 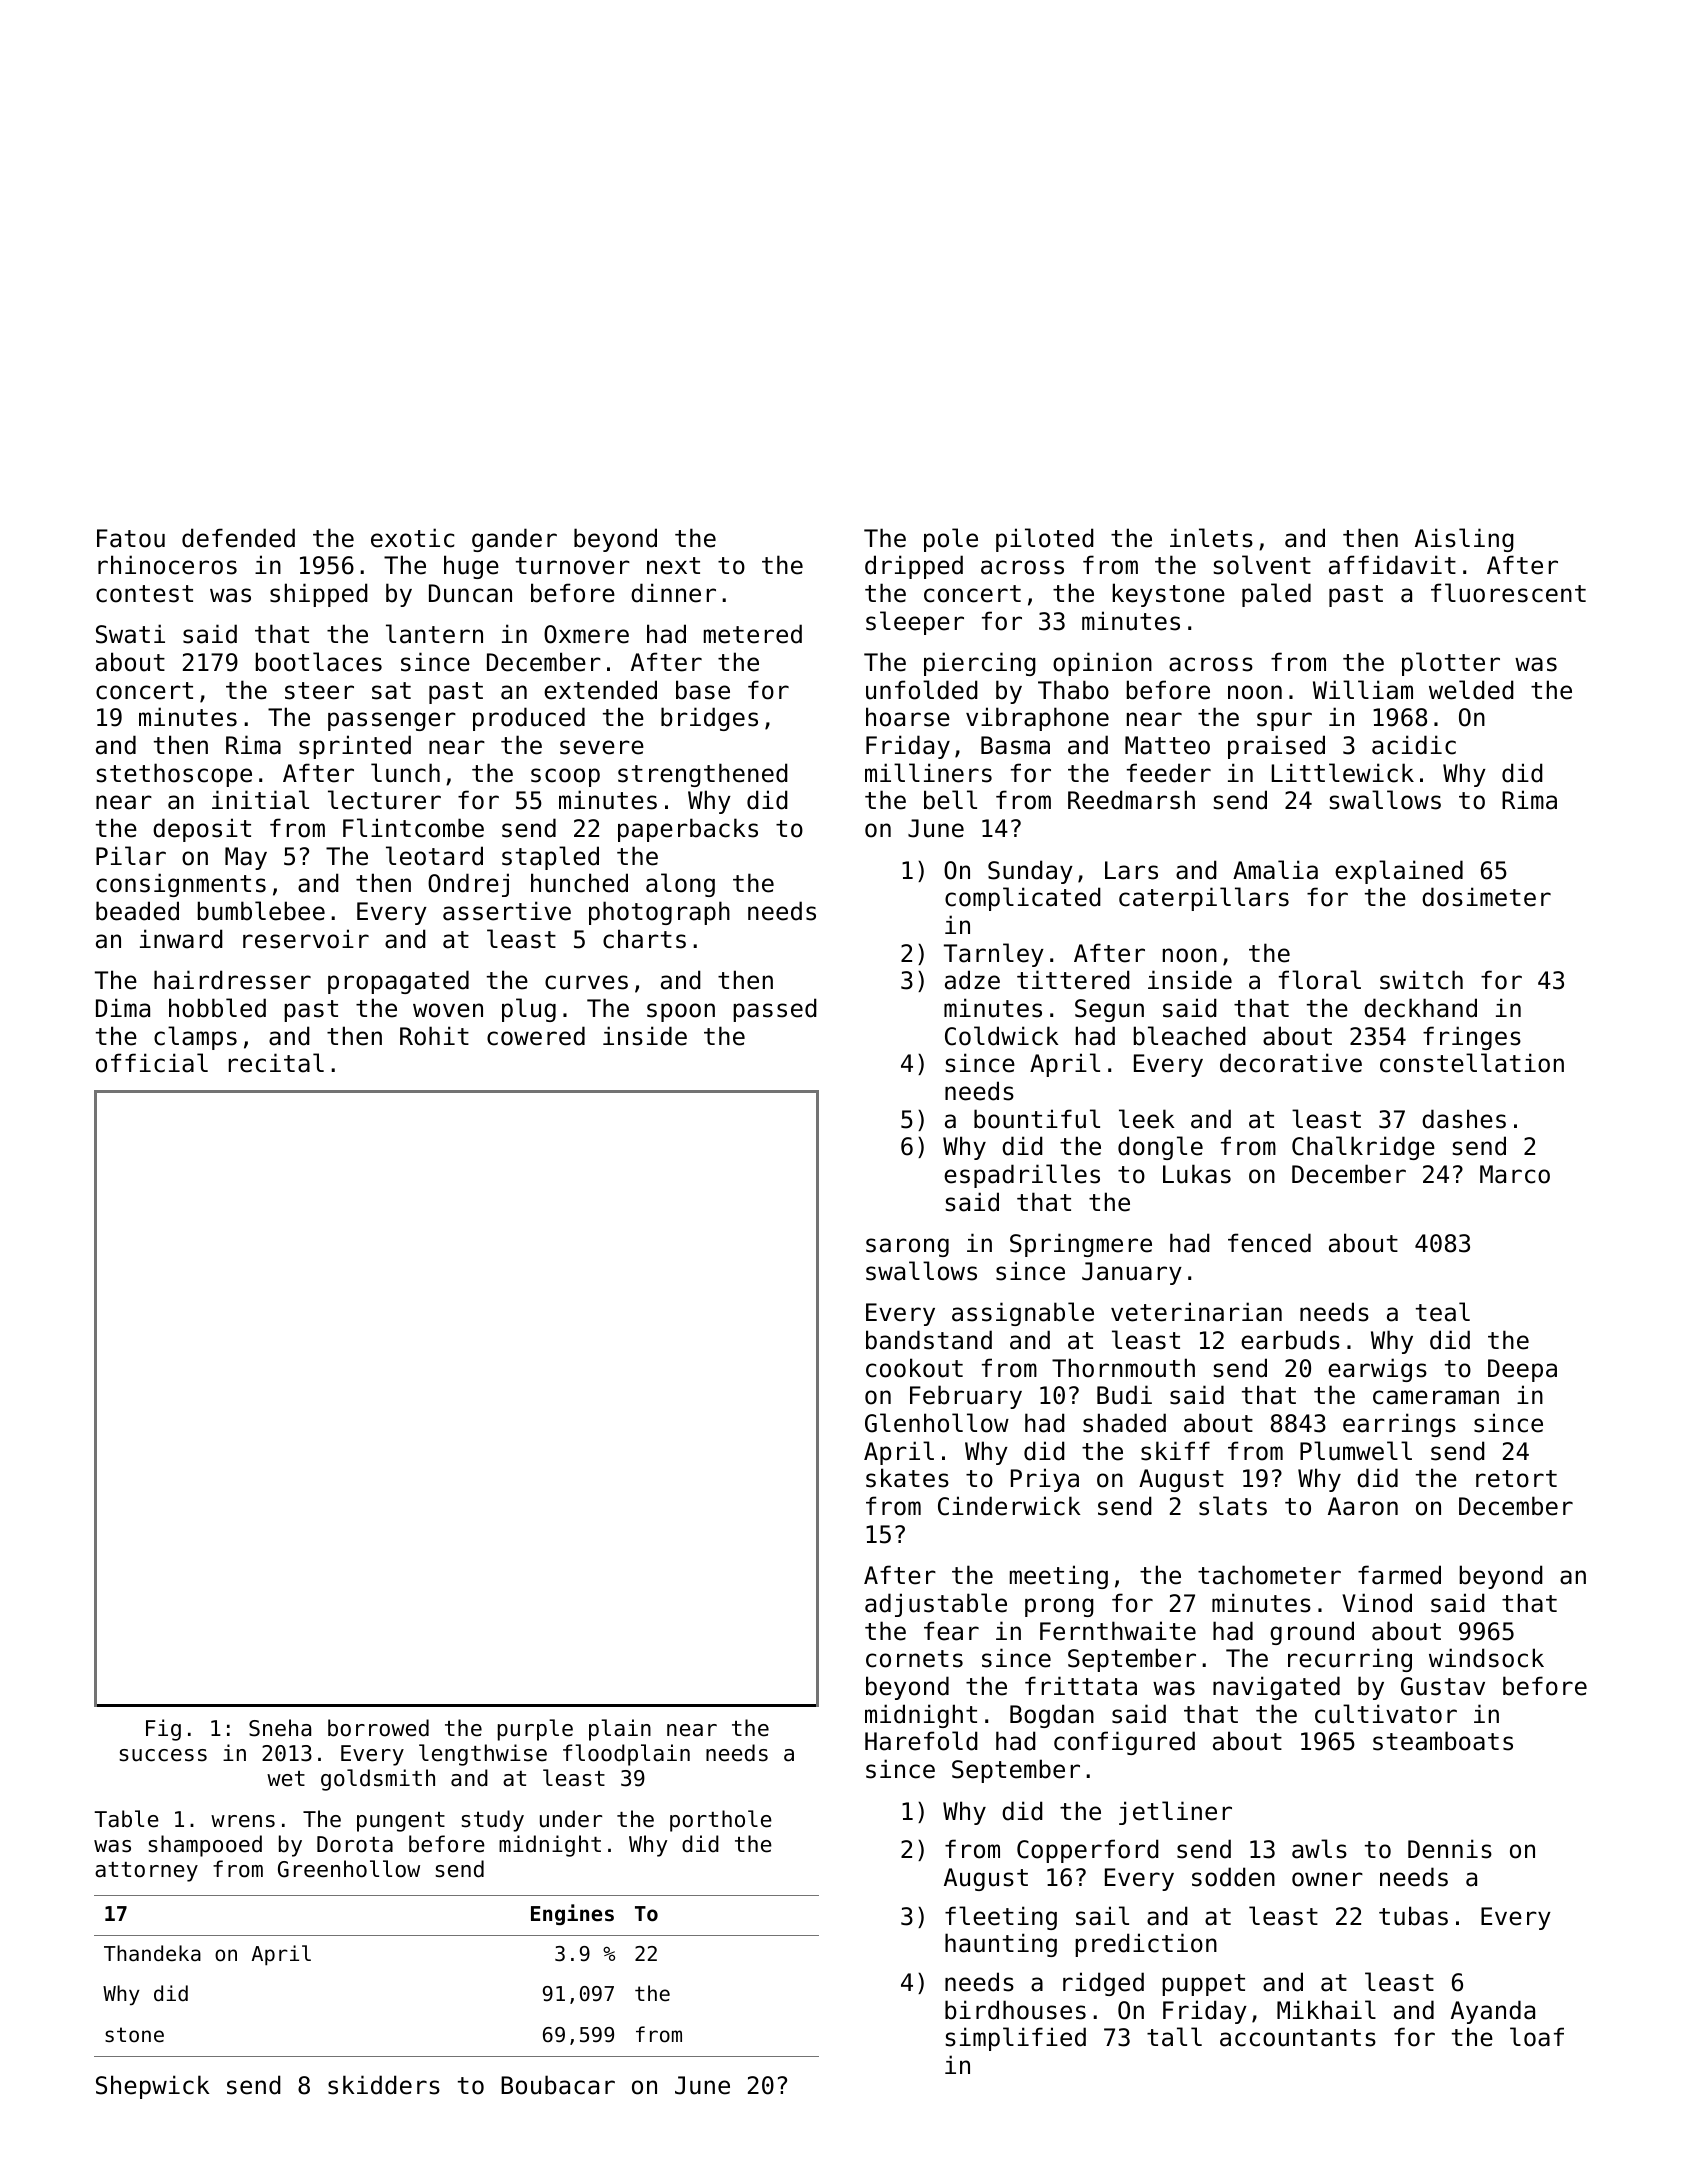 What do you see at coordinates (721, 1821) in the image?
I see `porthole` at bounding box center [721, 1821].
